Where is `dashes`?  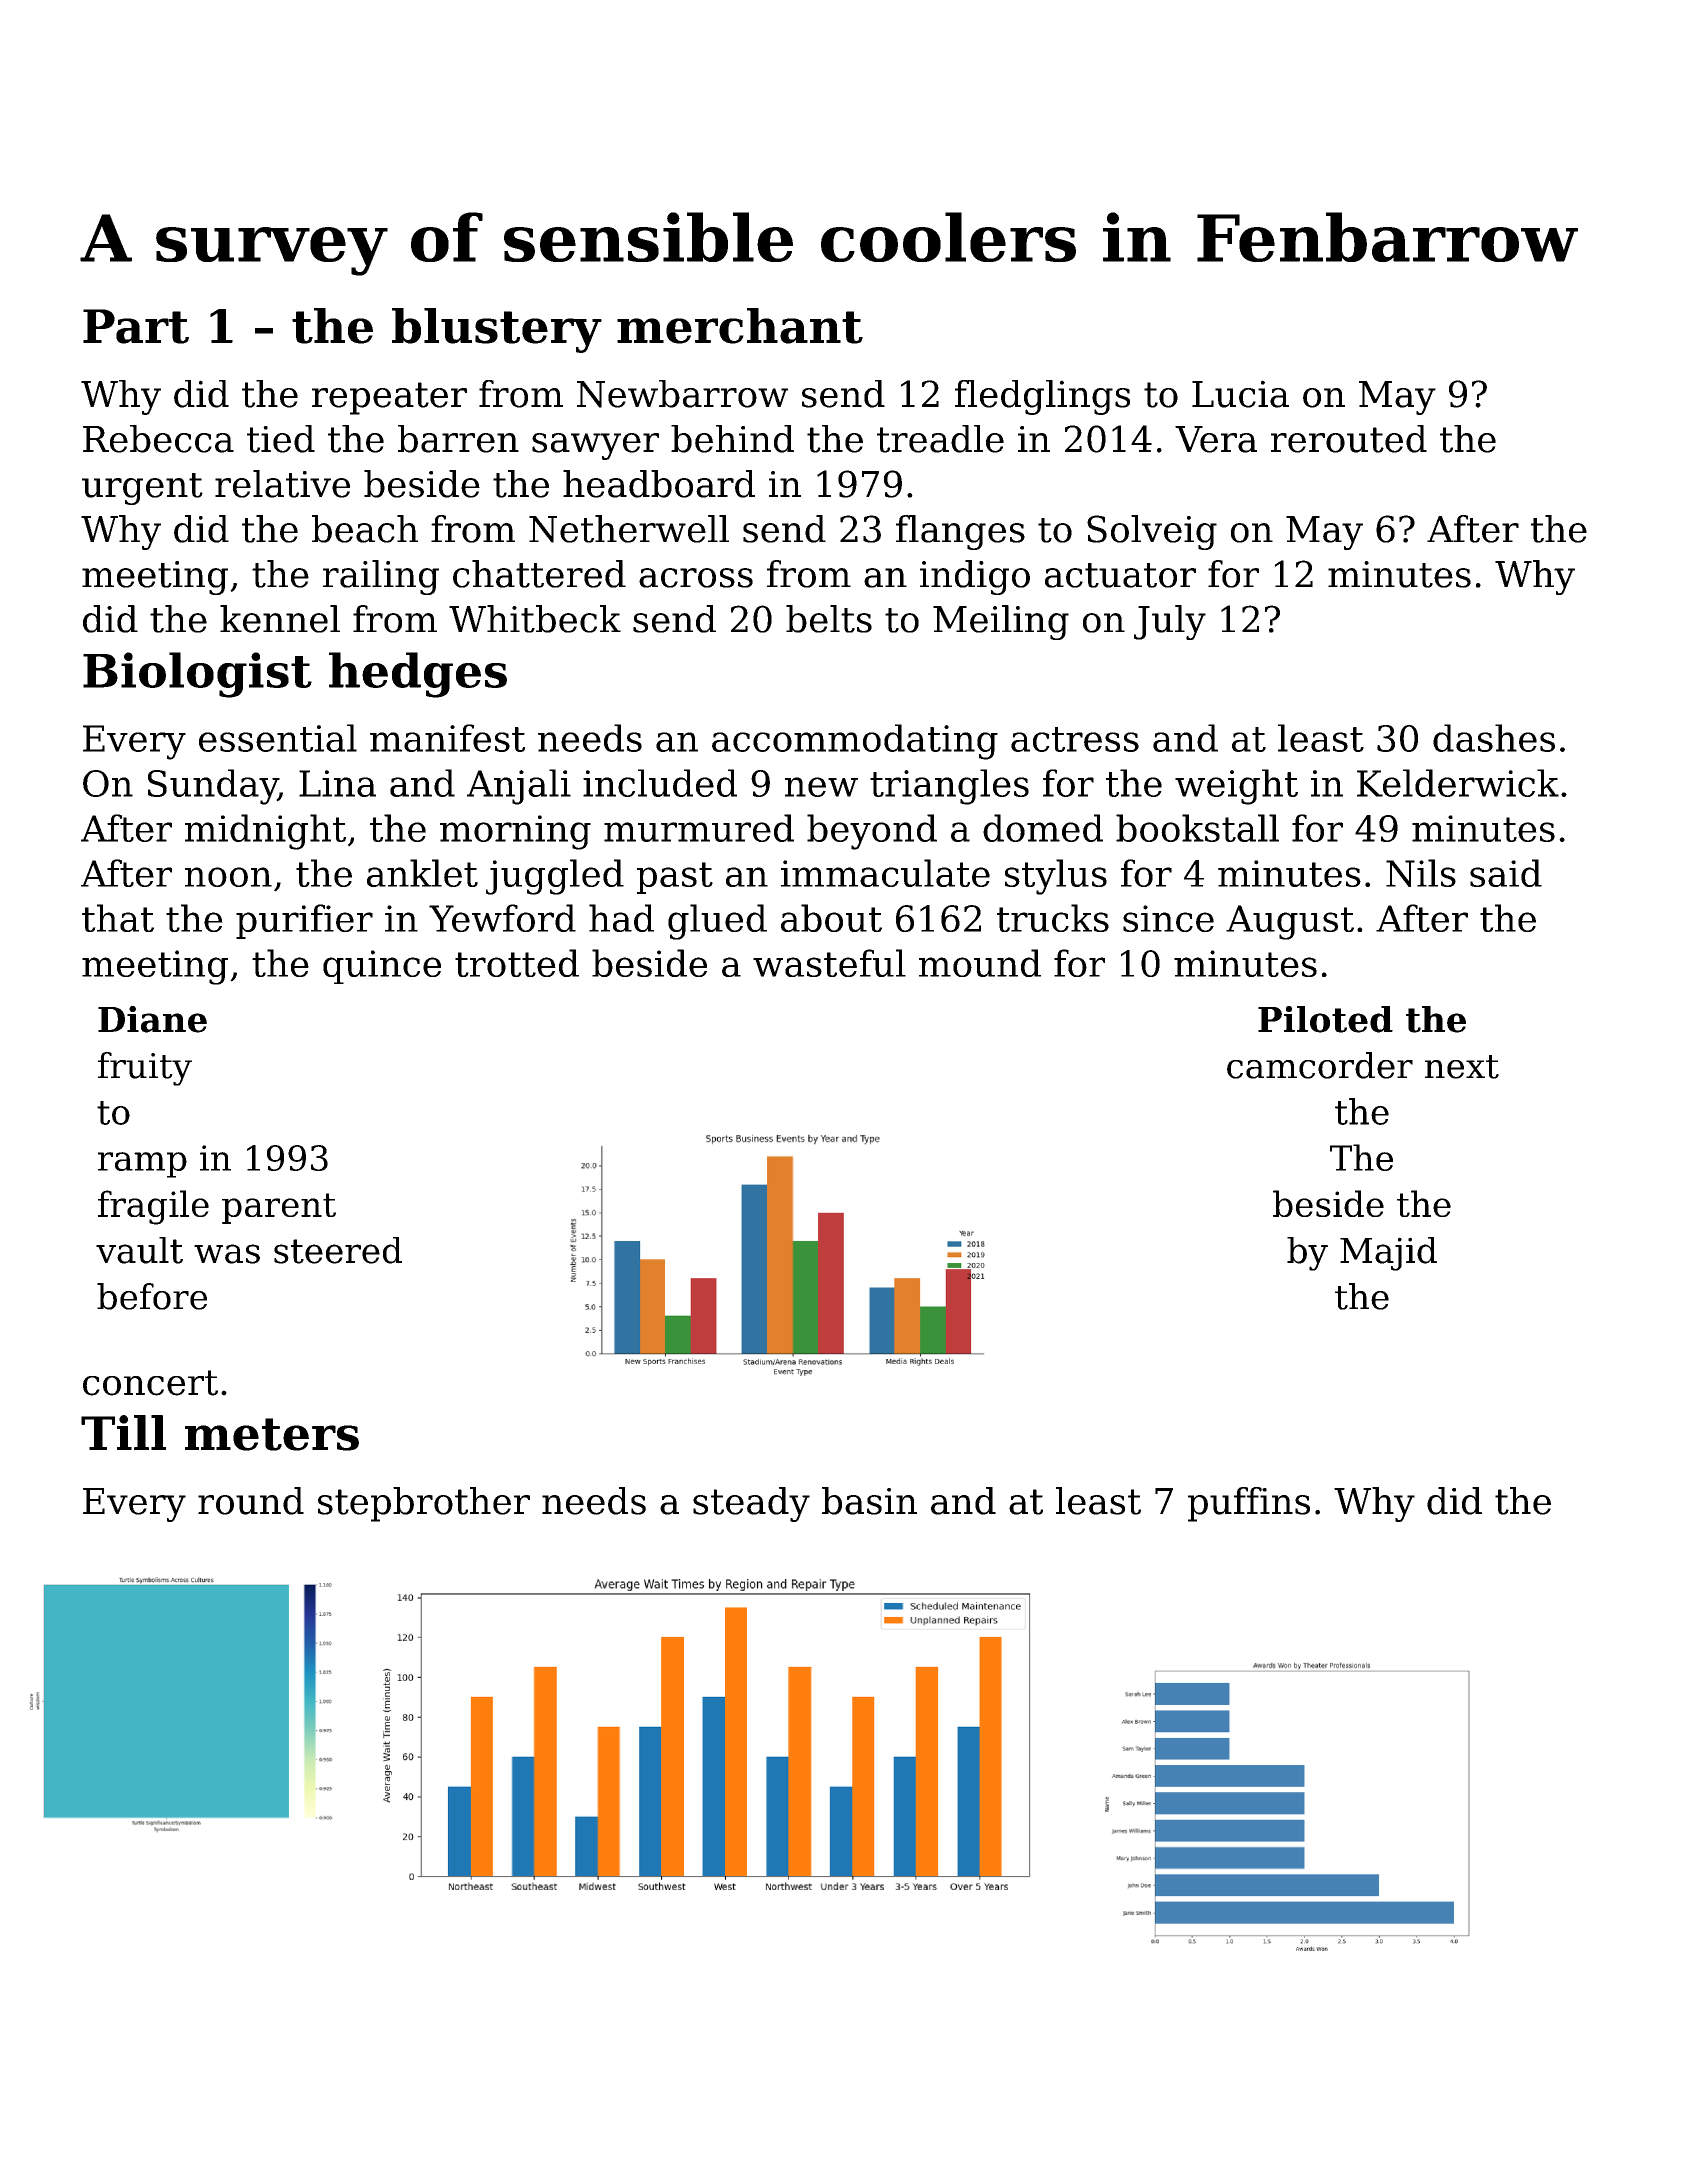 dashes is located at coordinates (1494, 738).
